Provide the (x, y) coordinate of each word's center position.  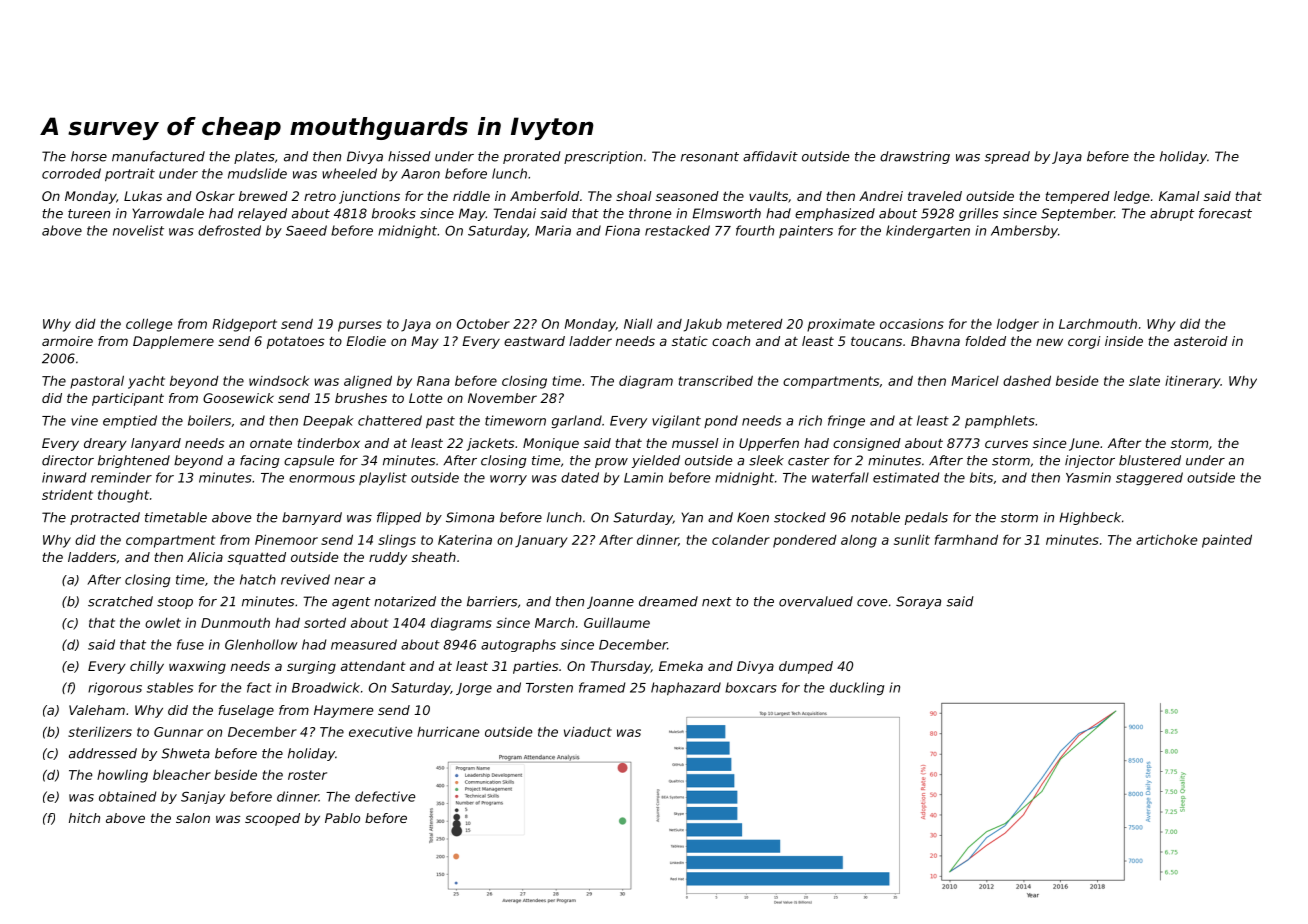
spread (1007, 157)
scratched (120, 601)
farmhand (966, 539)
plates (254, 157)
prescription (603, 157)
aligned (368, 382)
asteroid (1201, 341)
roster (307, 775)
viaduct (588, 732)
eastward (534, 341)
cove (872, 603)
